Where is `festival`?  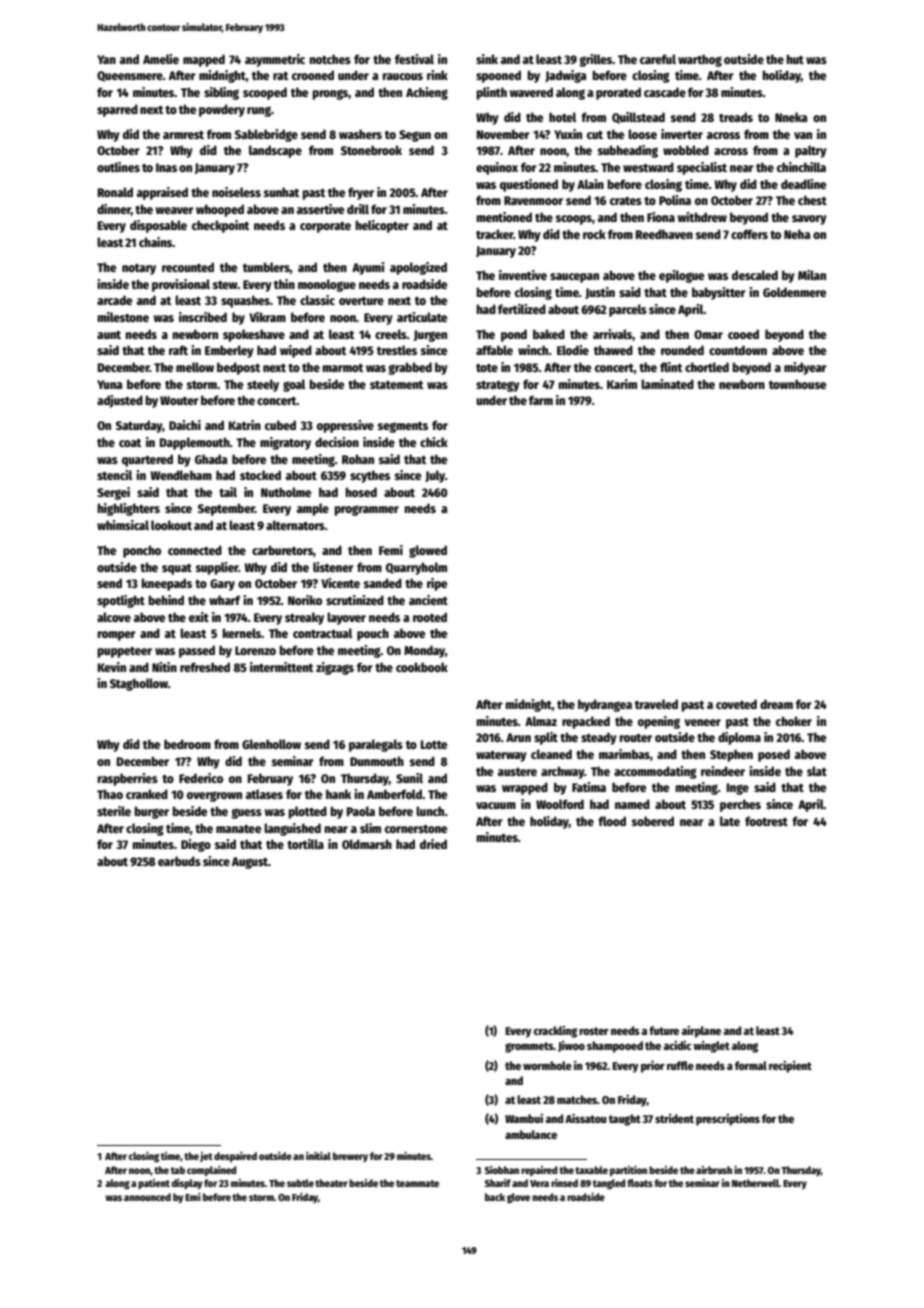
festival is located at coordinates (414, 59).
